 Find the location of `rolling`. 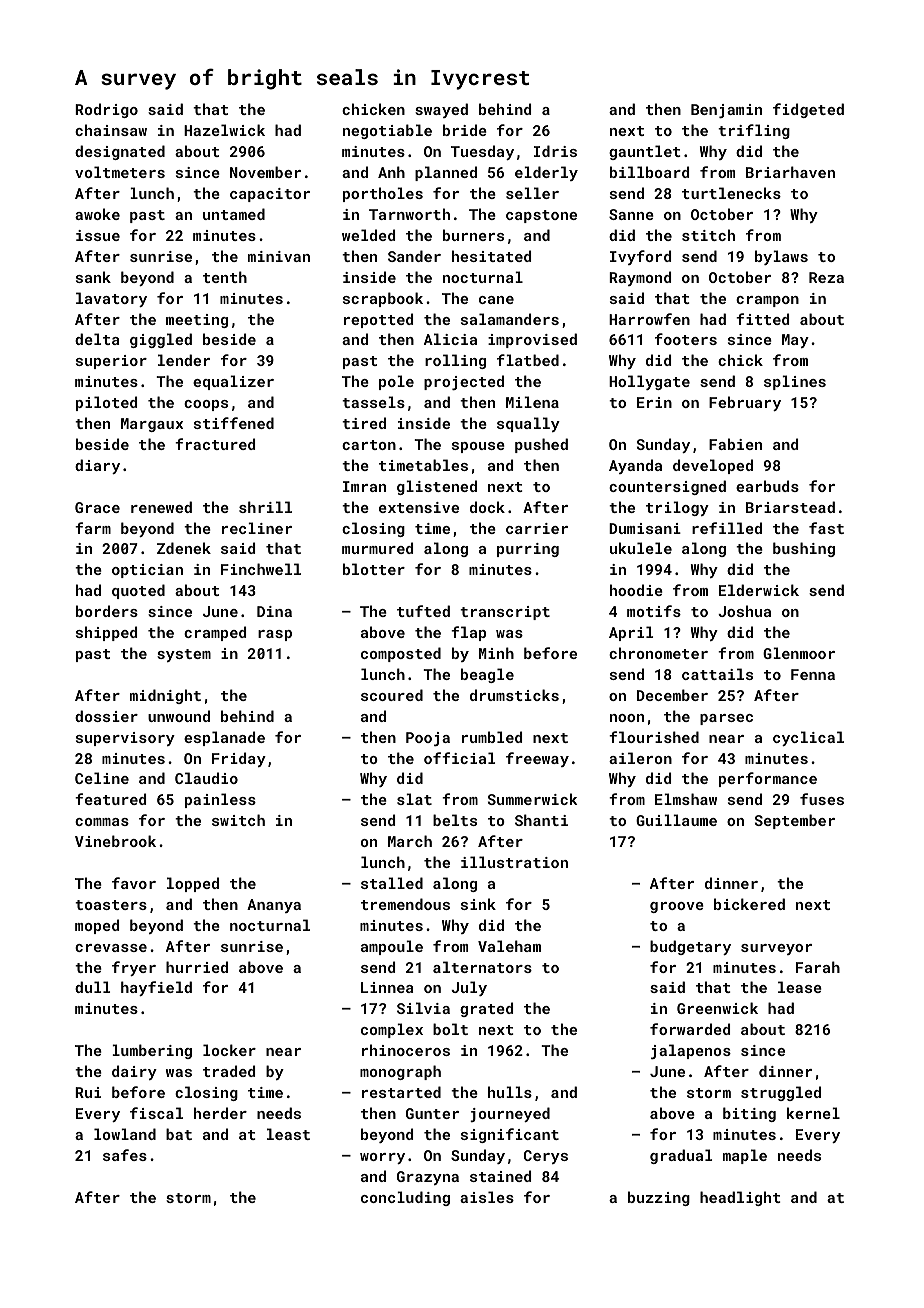

rolling is located at coordinates (455, 361).
